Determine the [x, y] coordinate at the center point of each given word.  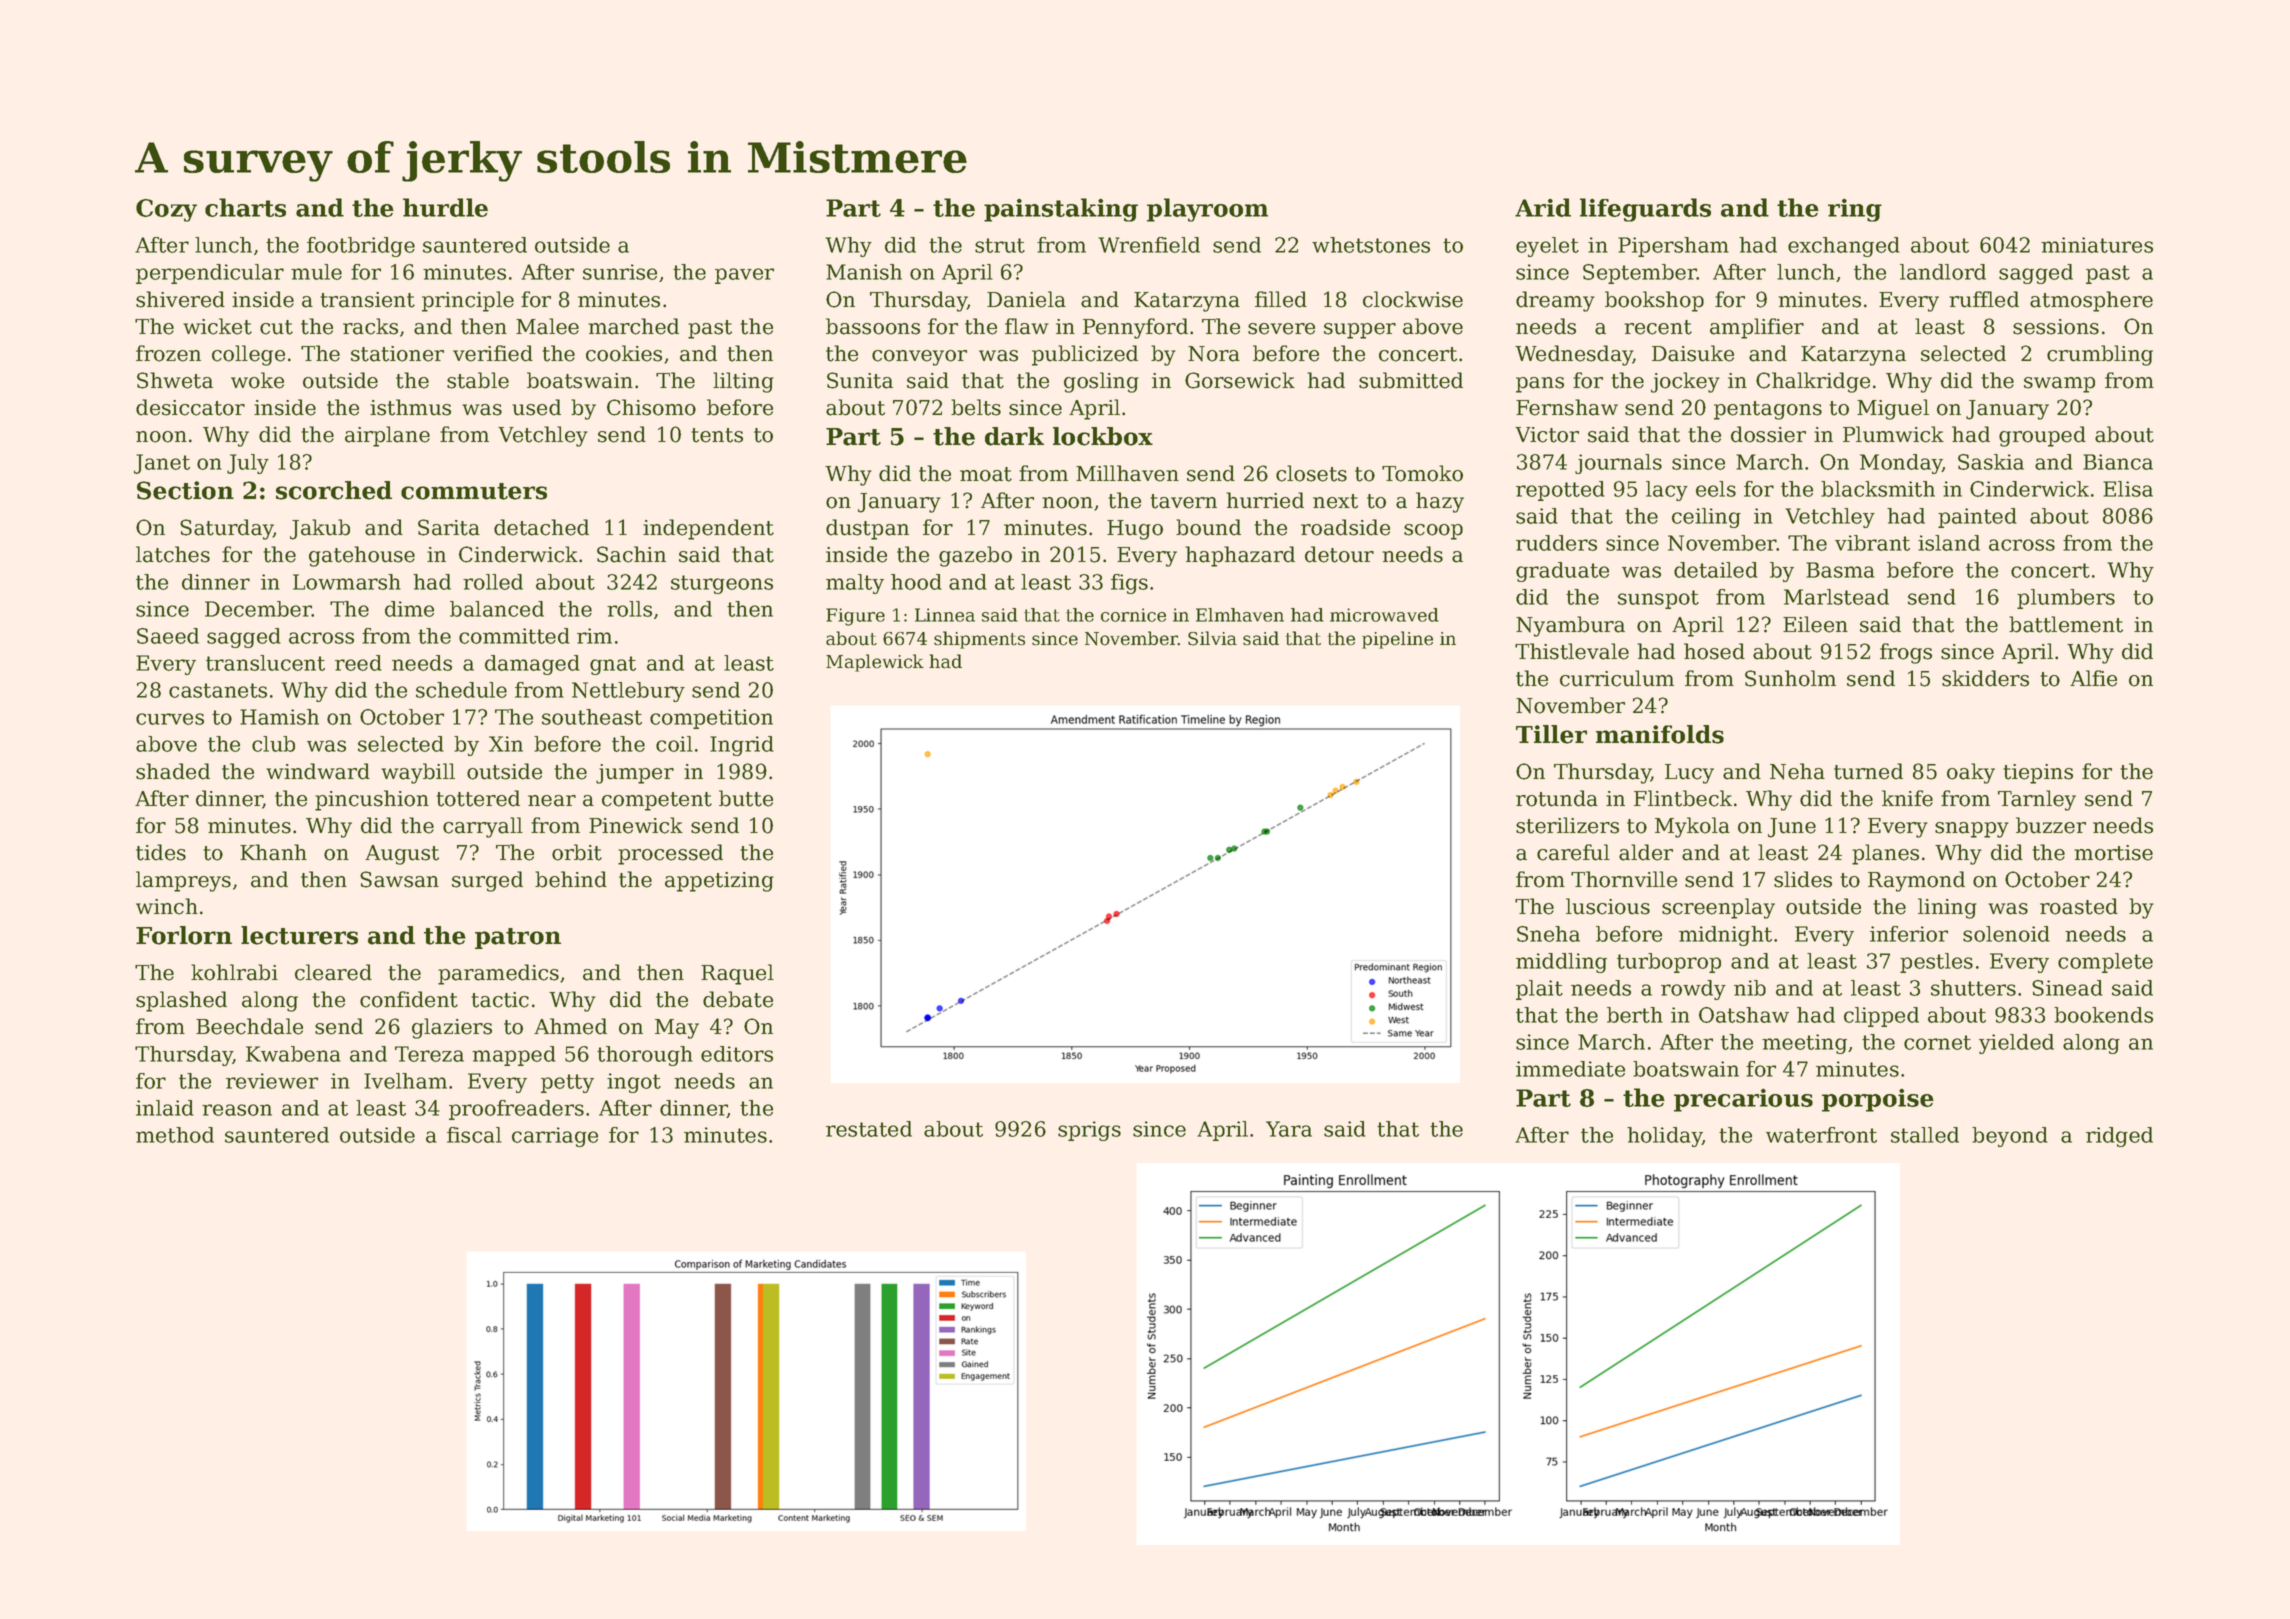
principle [468, 301]
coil [674, 744]
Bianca [2118, 462]
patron [518, 938]
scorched [334, 490]
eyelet [1547, 247]
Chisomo [651, 407]
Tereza [429, 1054]
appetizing [719, 882]
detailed [1716, 570]
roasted [2079, 906]
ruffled [1984, 299]
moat [986, 474]
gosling [1101, 382]
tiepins [2038, 774]
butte [746, 798]
